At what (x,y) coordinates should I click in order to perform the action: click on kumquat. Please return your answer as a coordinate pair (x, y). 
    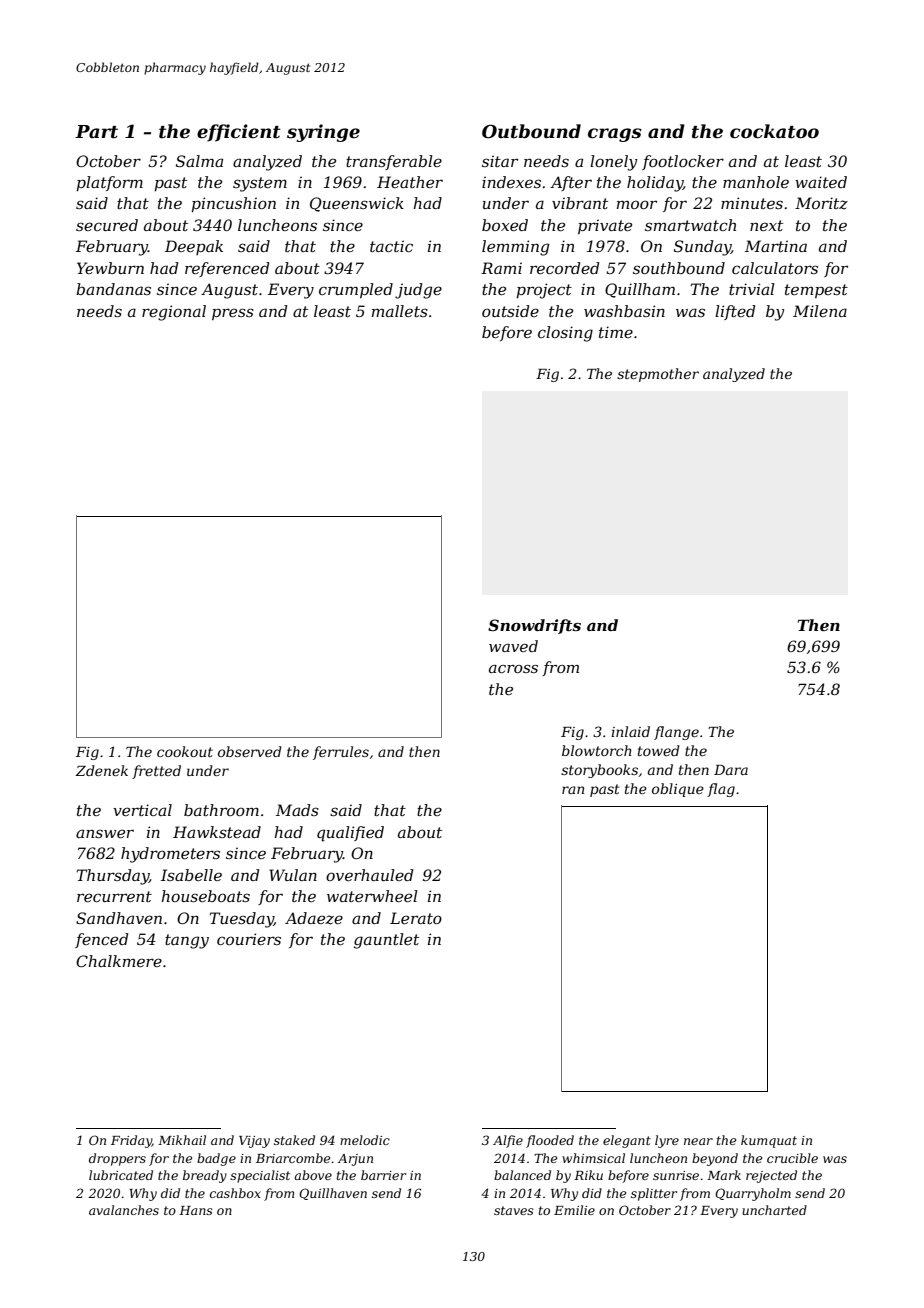
    Looking at the image, I should click on (769, 1141).
